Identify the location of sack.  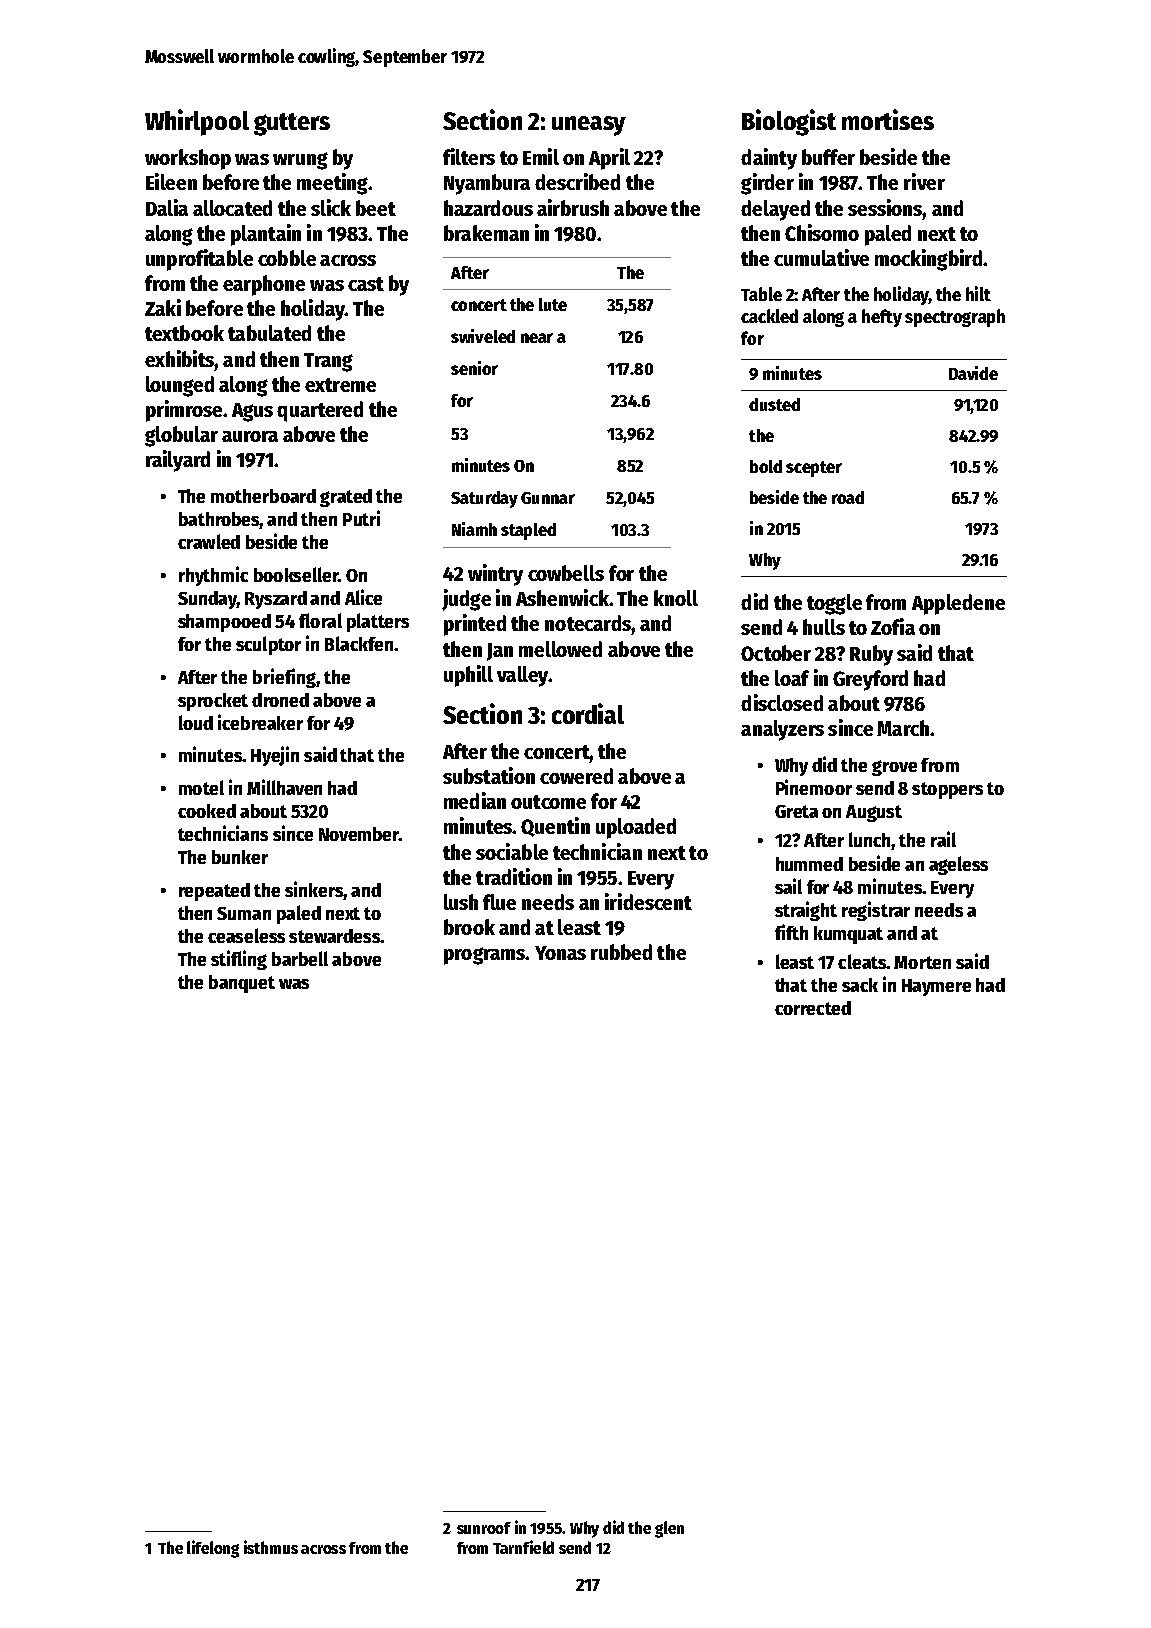
(860, 985).
